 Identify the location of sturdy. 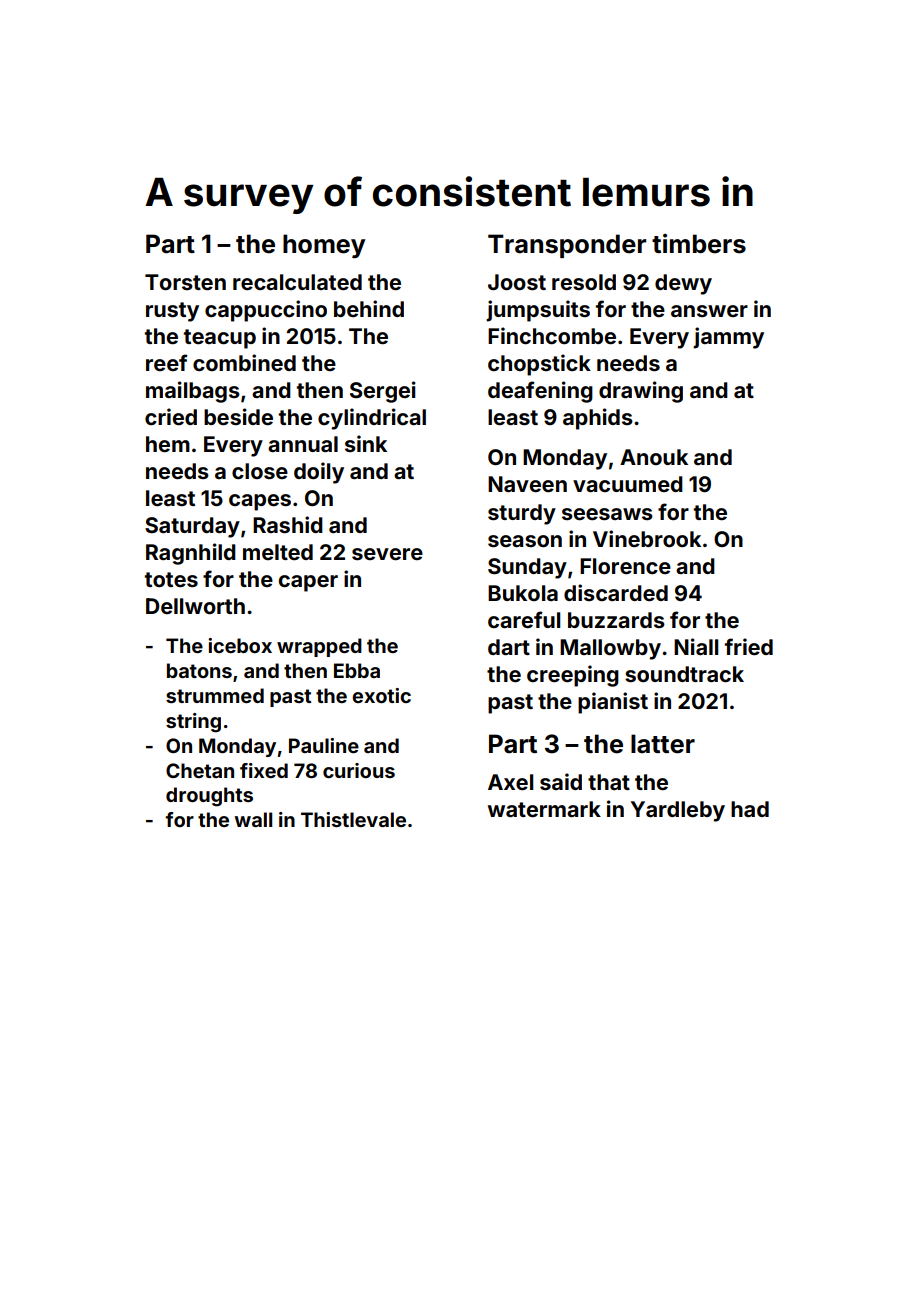
(522, 514).
